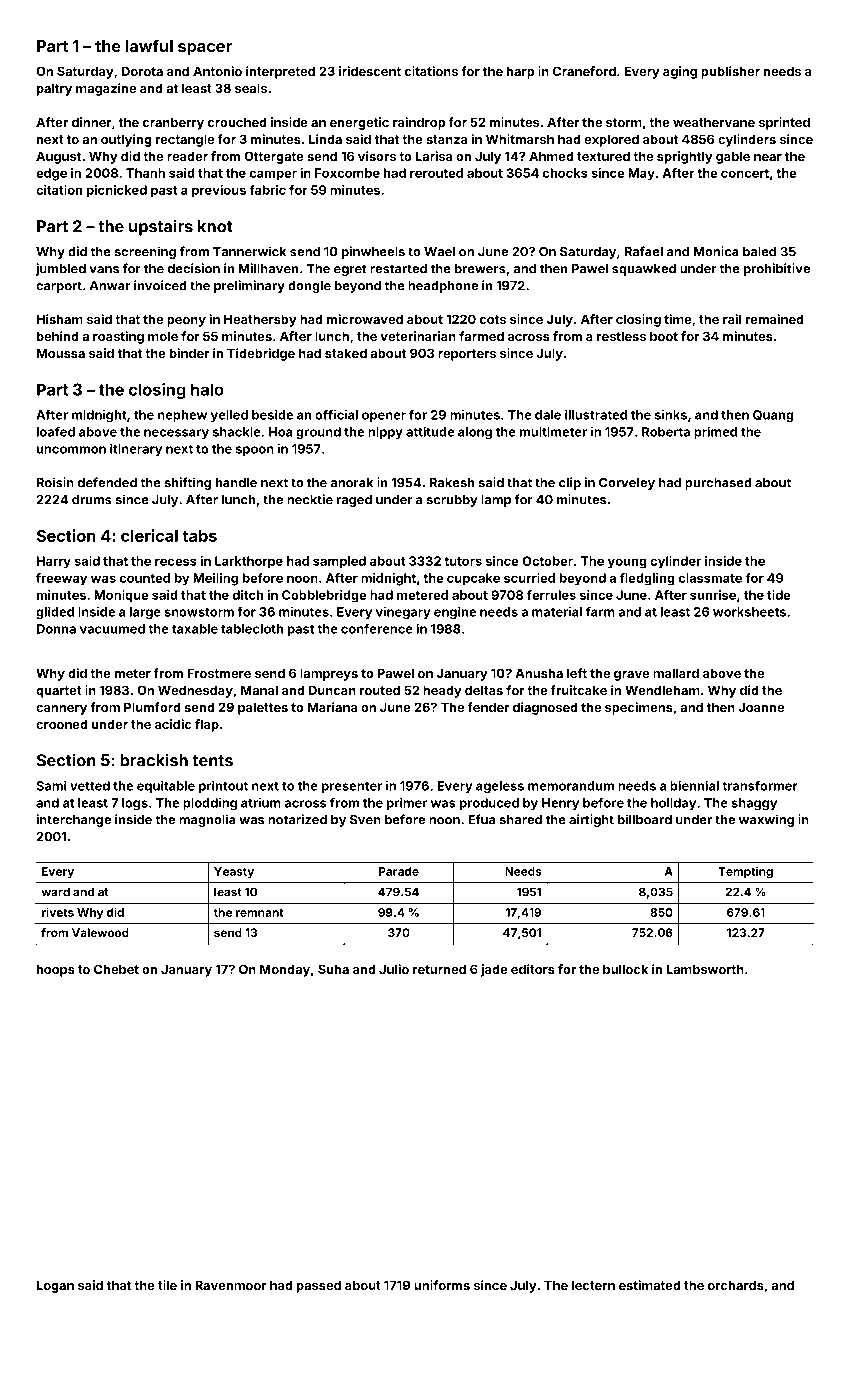 This screenshot has width=849, height=1400. What do you see at coordinates (62, 724) in the screenshot?
I see `crooned` at bounding box center [62, 724].
